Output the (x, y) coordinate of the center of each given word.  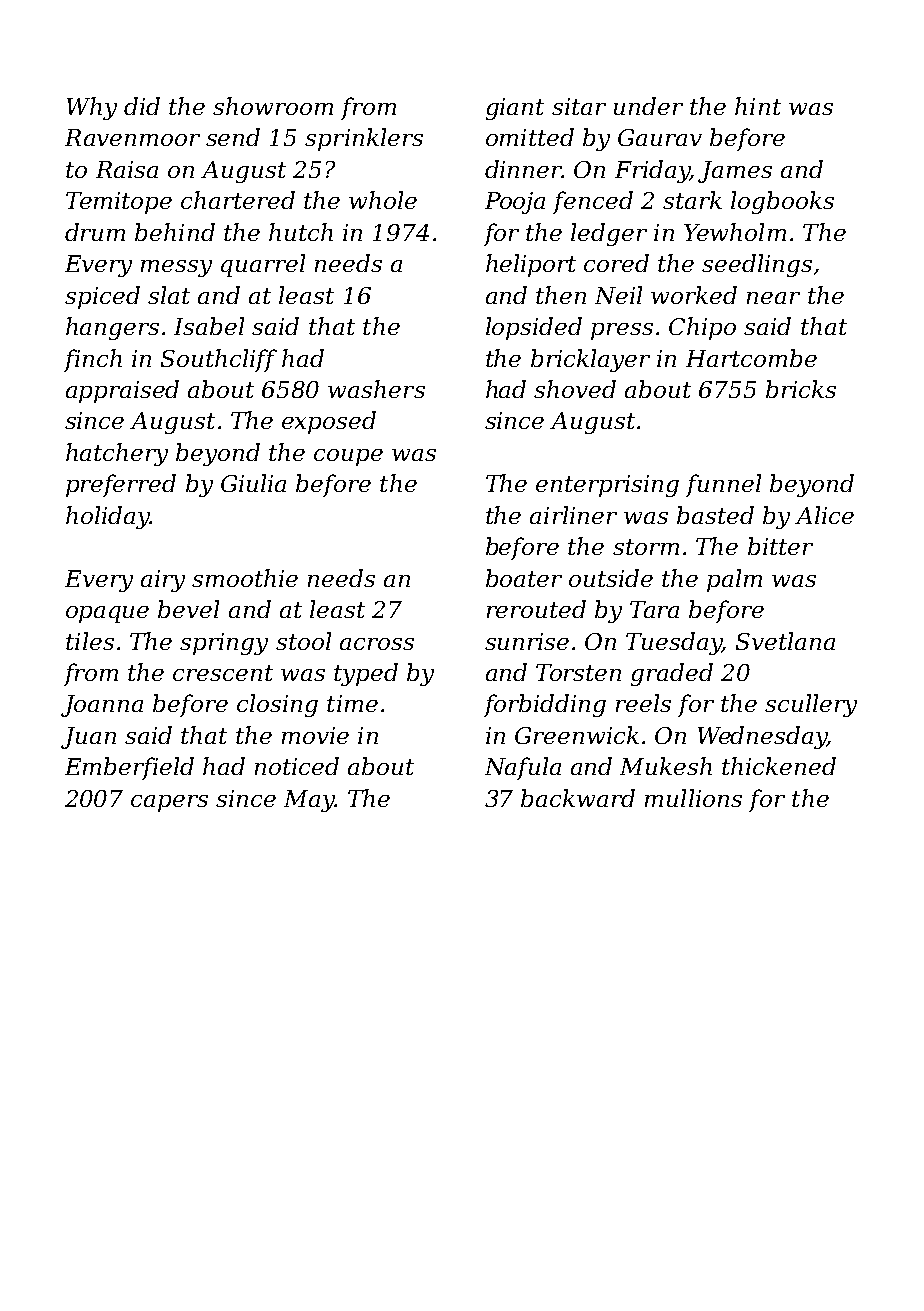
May (309, 801)
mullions (693, 798)
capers (169, 803)
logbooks (782, 202)
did (142, 106)
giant (515, 109)
